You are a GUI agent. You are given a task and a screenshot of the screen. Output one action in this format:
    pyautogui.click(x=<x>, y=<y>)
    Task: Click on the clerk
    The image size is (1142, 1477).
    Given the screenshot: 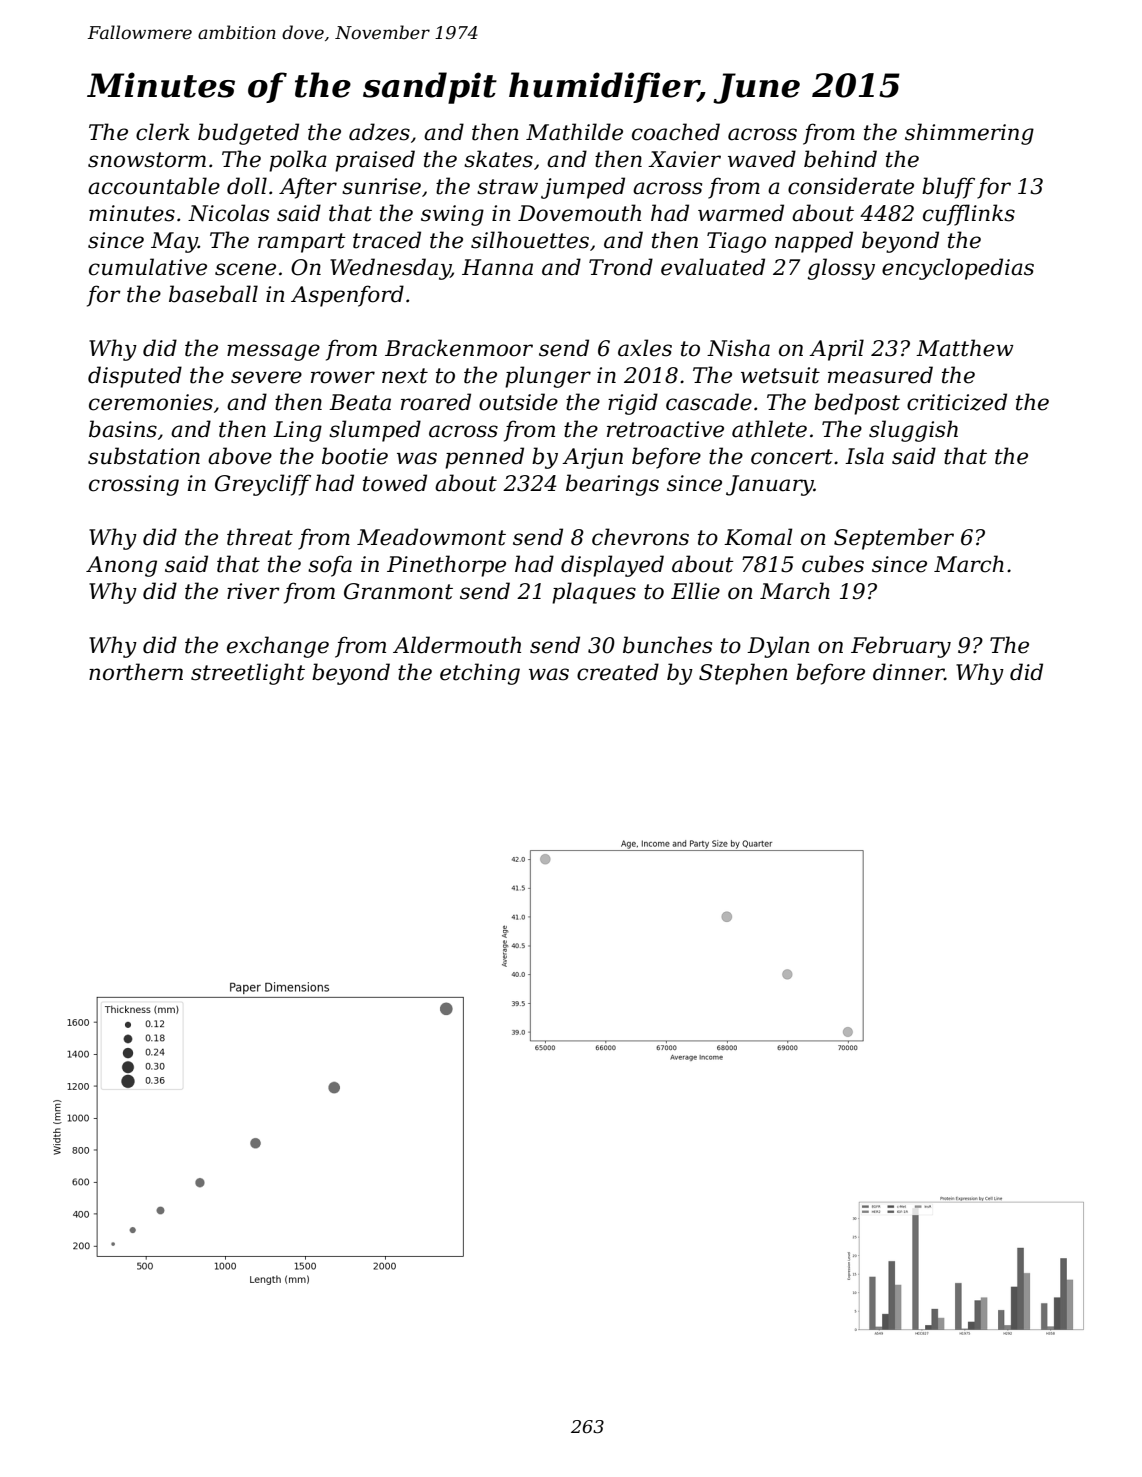 What is the action you would take?
    pyautogui.click(x=163, y=132)
